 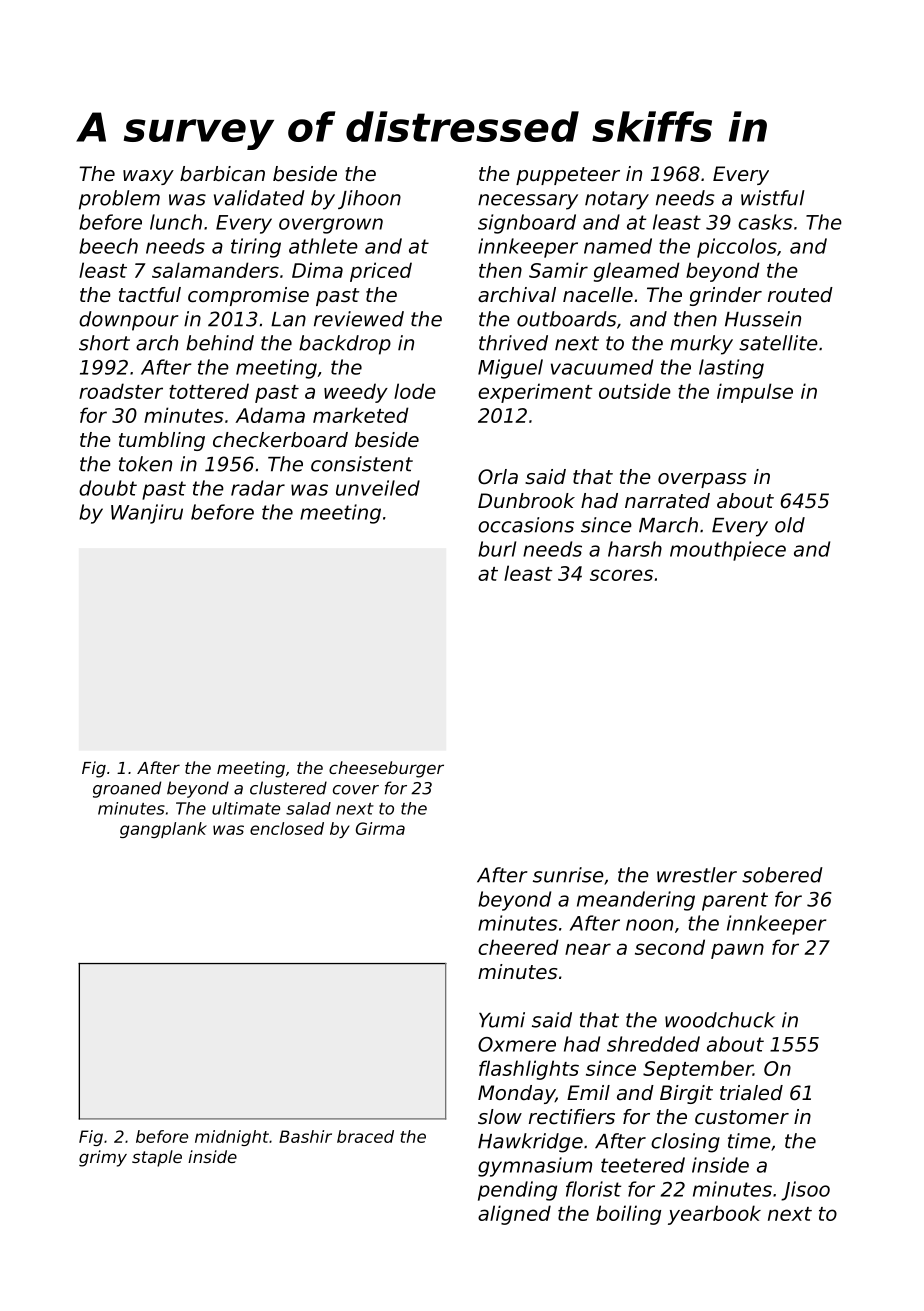 What do you see at coordinates (568, 176) in the screenshot?
I see `puppeteer` at bounding box center [568, 176].
